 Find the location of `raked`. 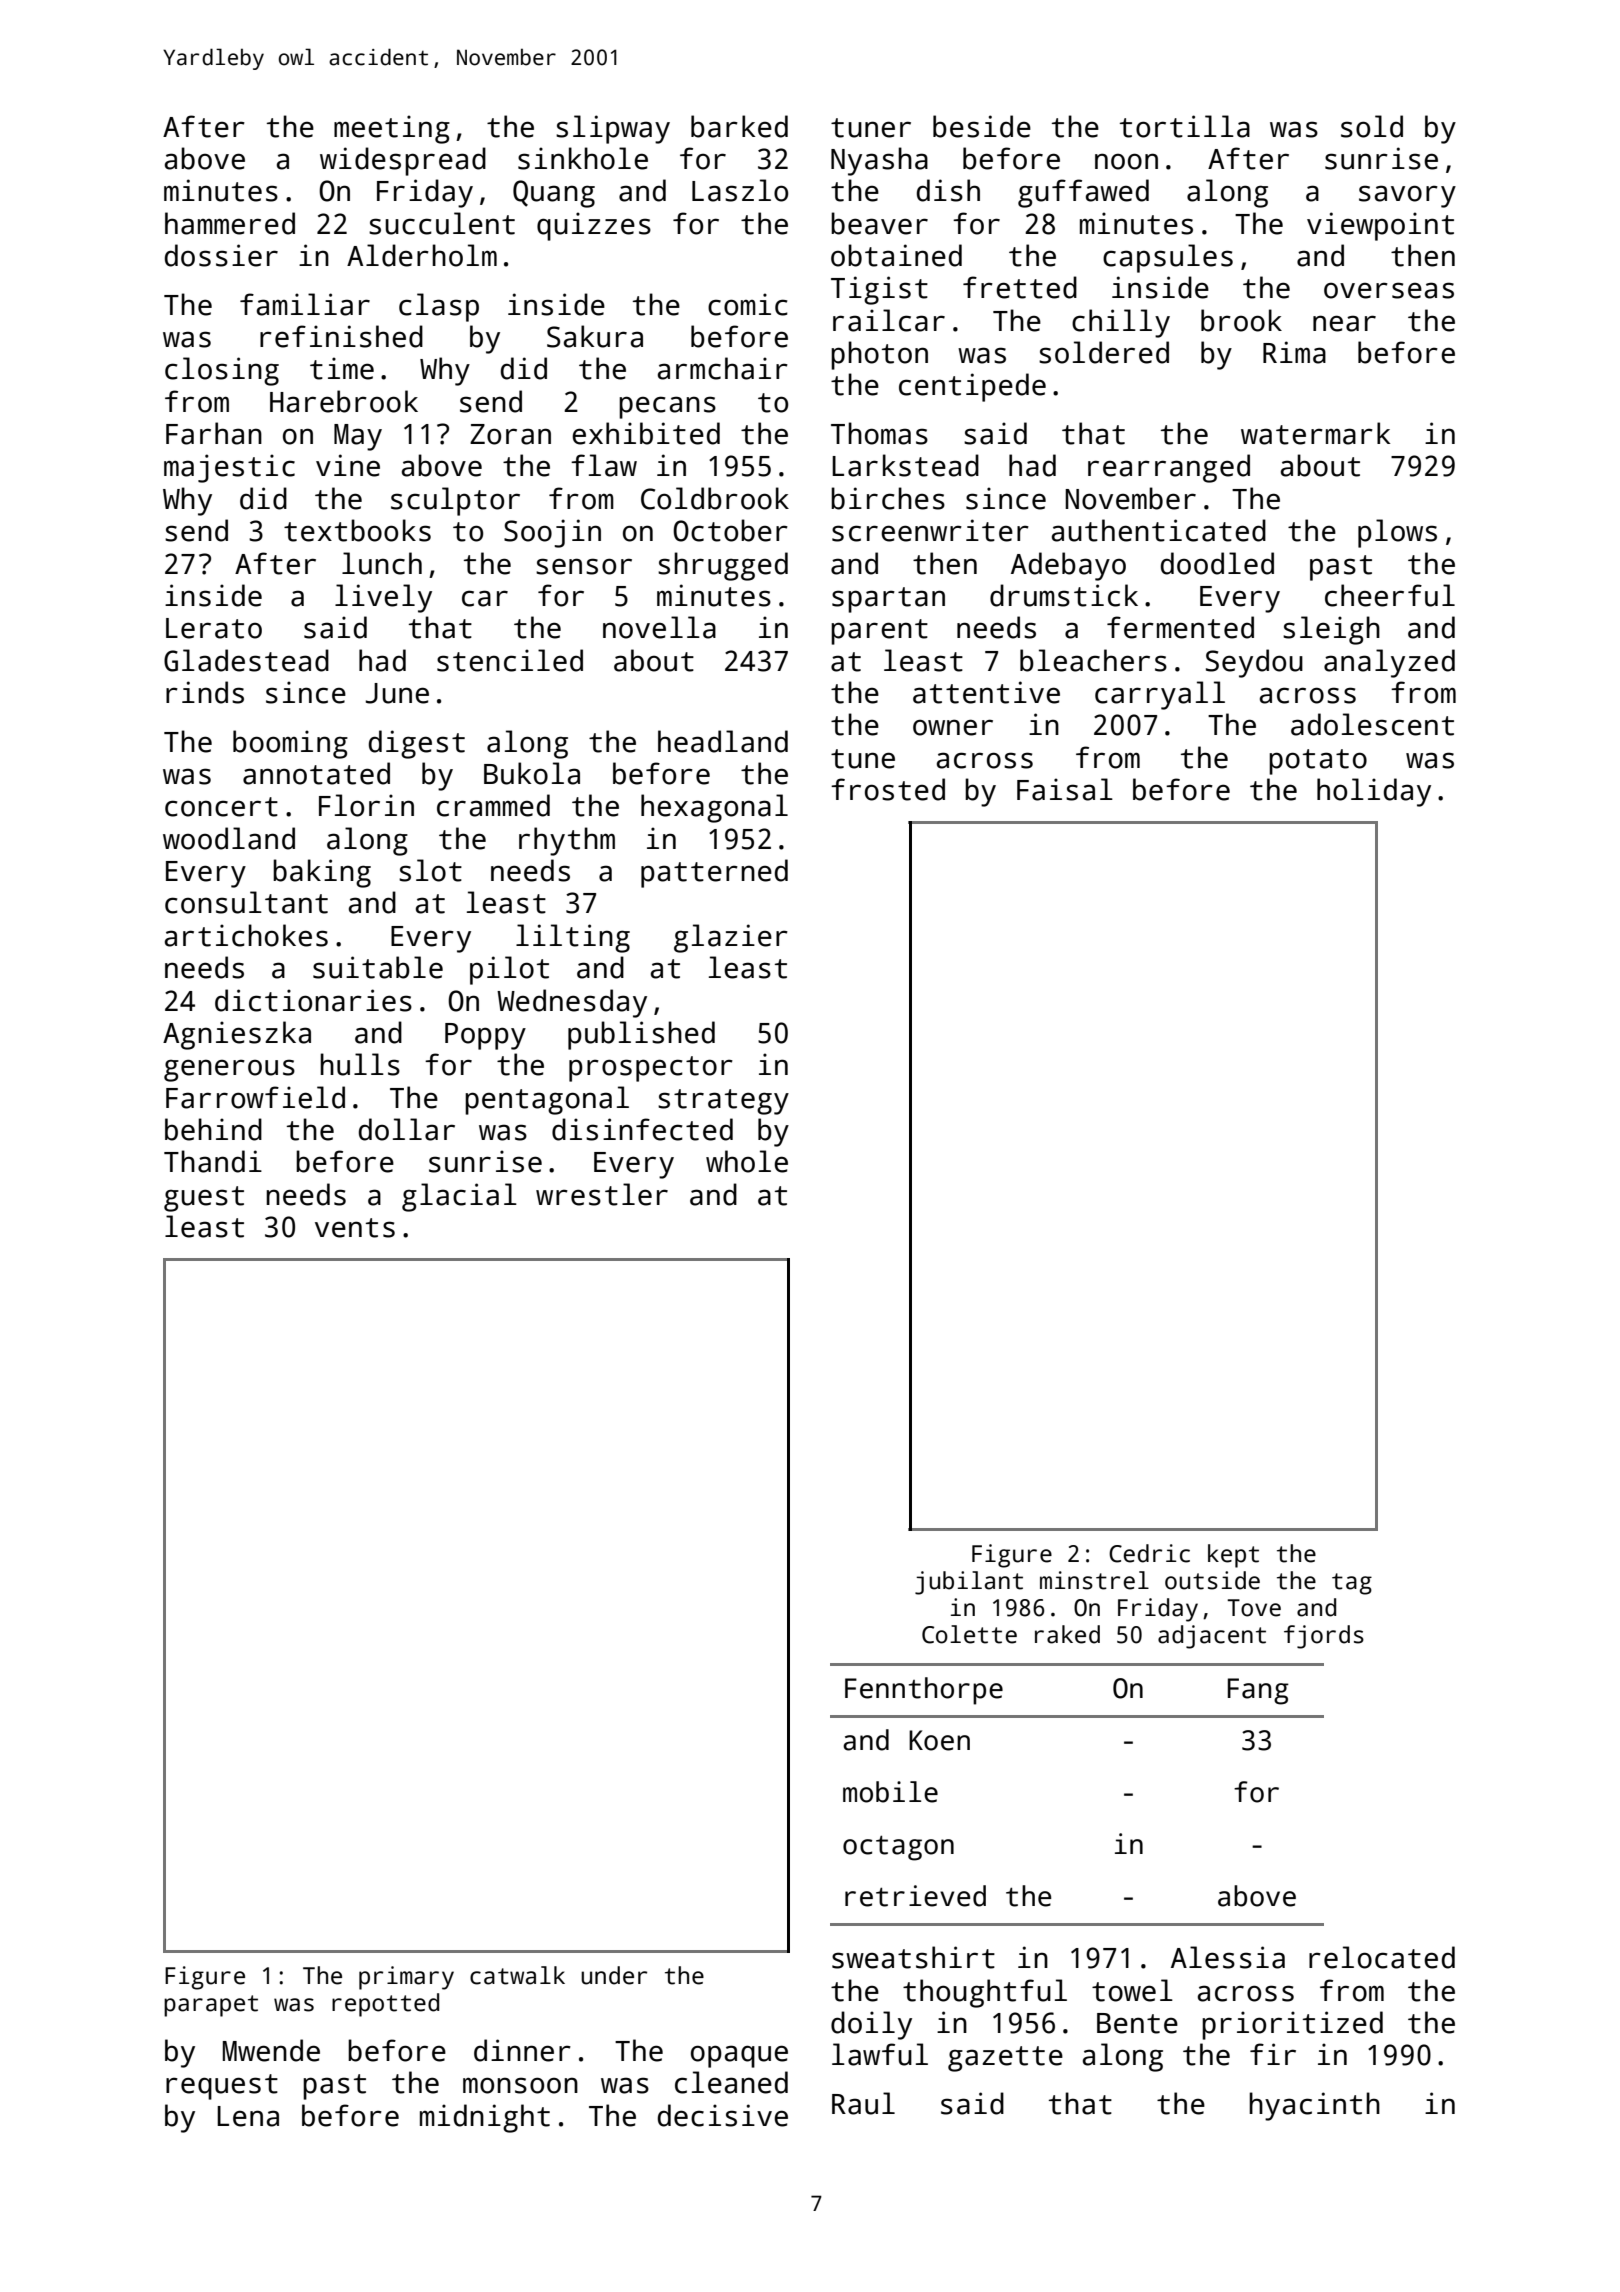

raked is located at coordinates (1067, 1634).
